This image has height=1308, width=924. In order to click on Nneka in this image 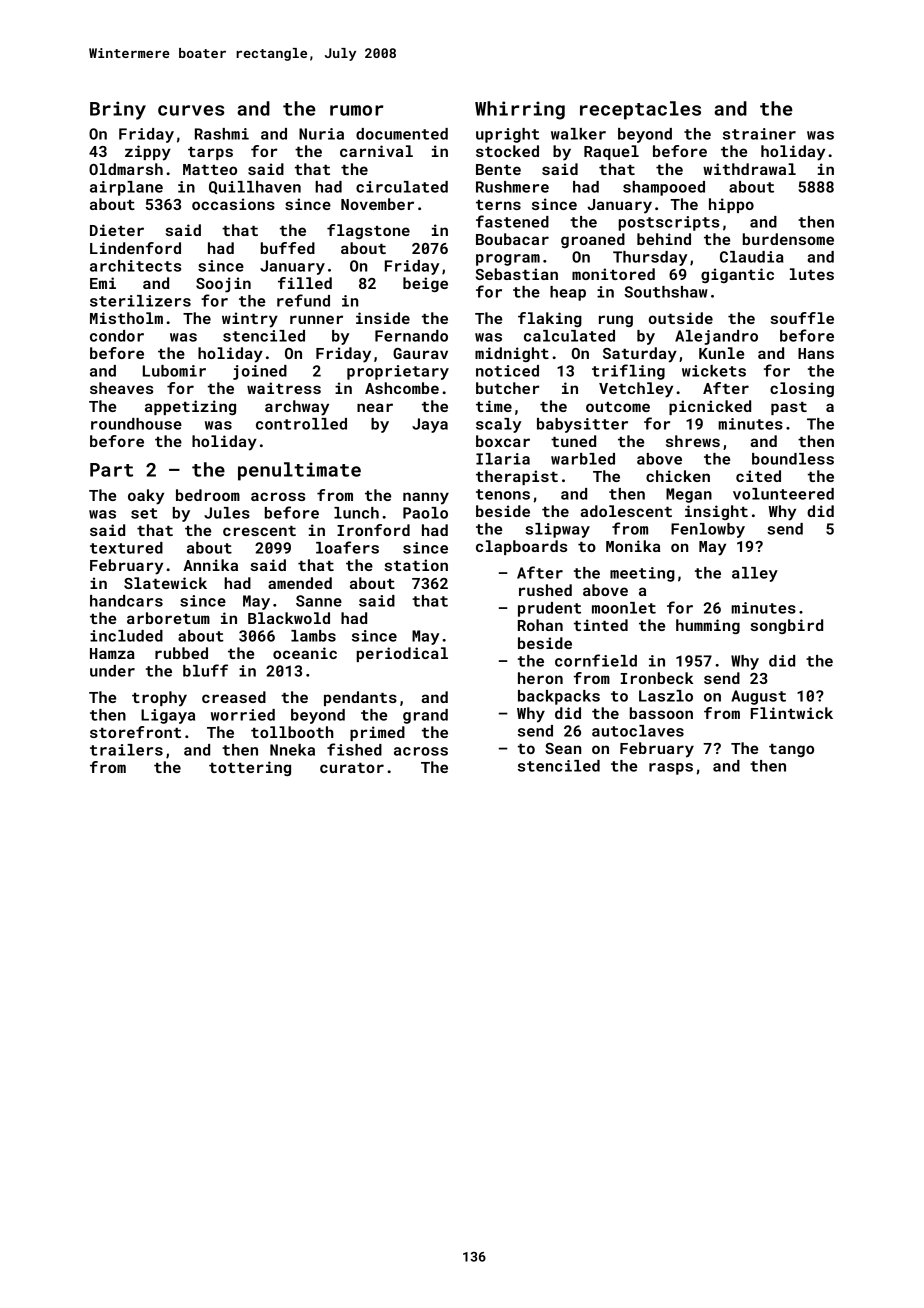, I will do `click(292, 750)`.
